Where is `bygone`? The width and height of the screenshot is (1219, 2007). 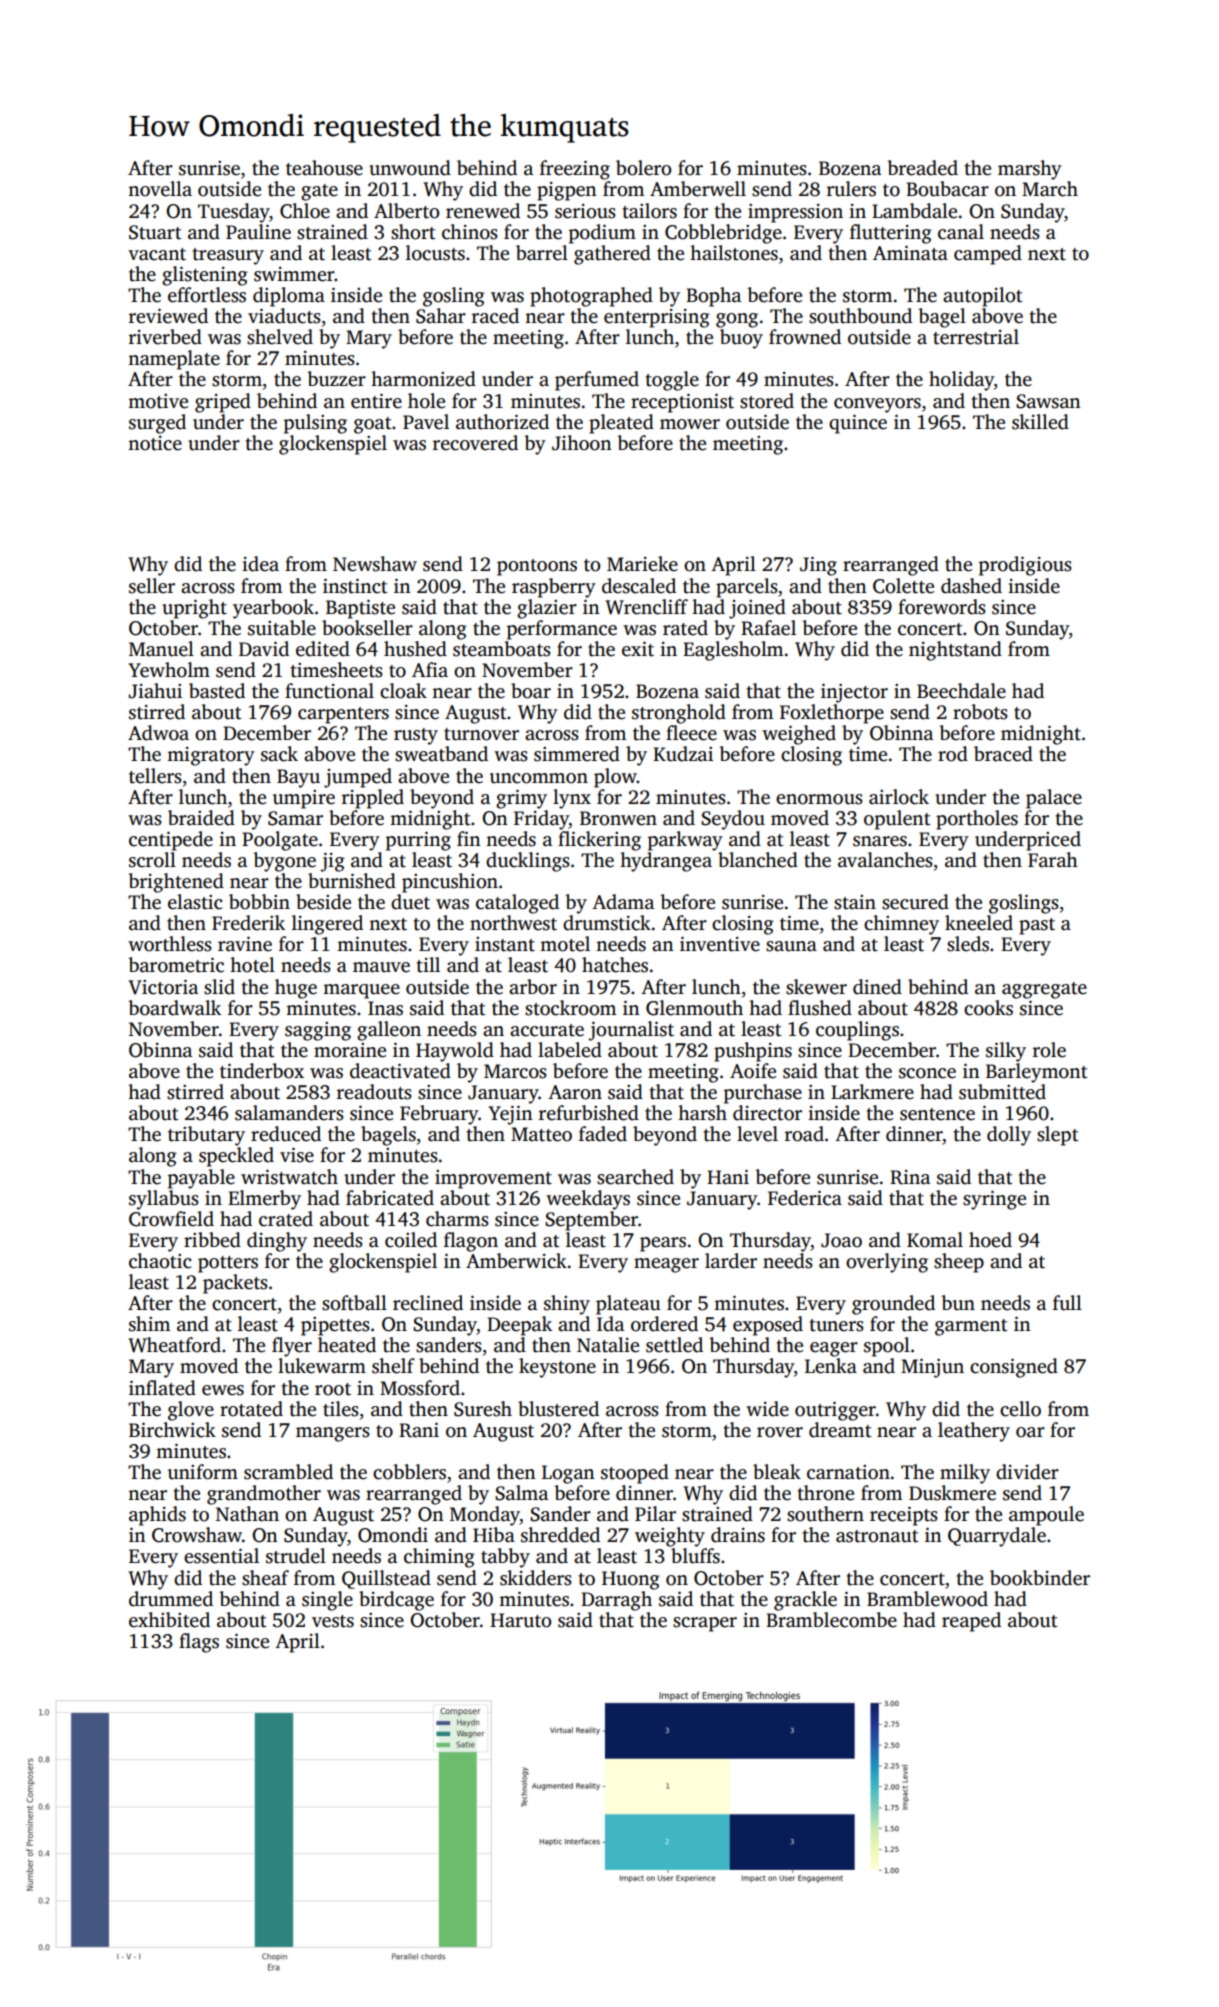
bygone is located at coordinates (284, 862).
